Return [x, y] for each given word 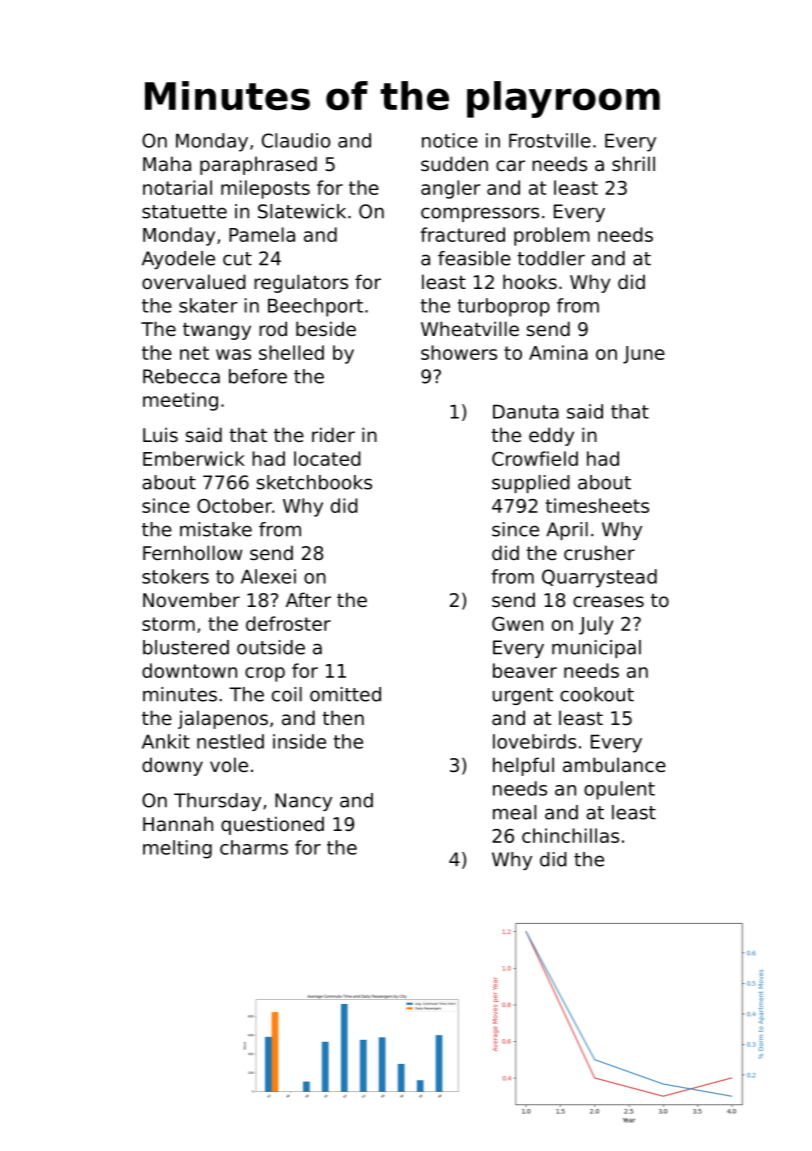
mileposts [265, 189]
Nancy [303, 802]
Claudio [296, 140]
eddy [551, 436]
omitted [345, 694]
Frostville [550, 140]
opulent [619, 790]
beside [326, 328]
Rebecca [181, 376]
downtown [189, 670]
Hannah [178, 823]
